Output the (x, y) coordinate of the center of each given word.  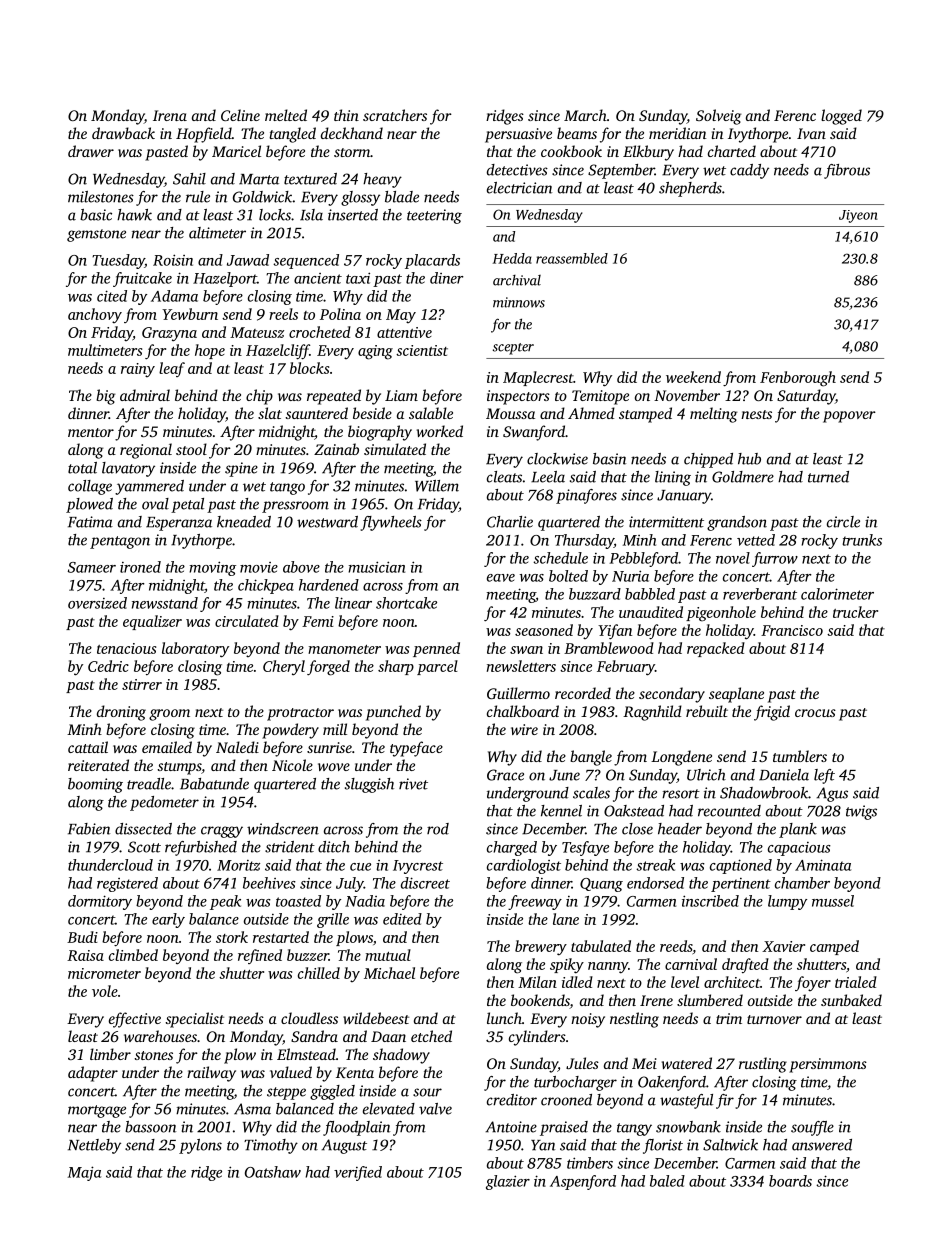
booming (95, 785)
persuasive (518, 135)
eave (501, 578)
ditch (334, 847)
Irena (170, 115)
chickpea (266, 586)
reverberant (760, 594)
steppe (286, 1093)
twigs (861, 812)
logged (841, 117)
